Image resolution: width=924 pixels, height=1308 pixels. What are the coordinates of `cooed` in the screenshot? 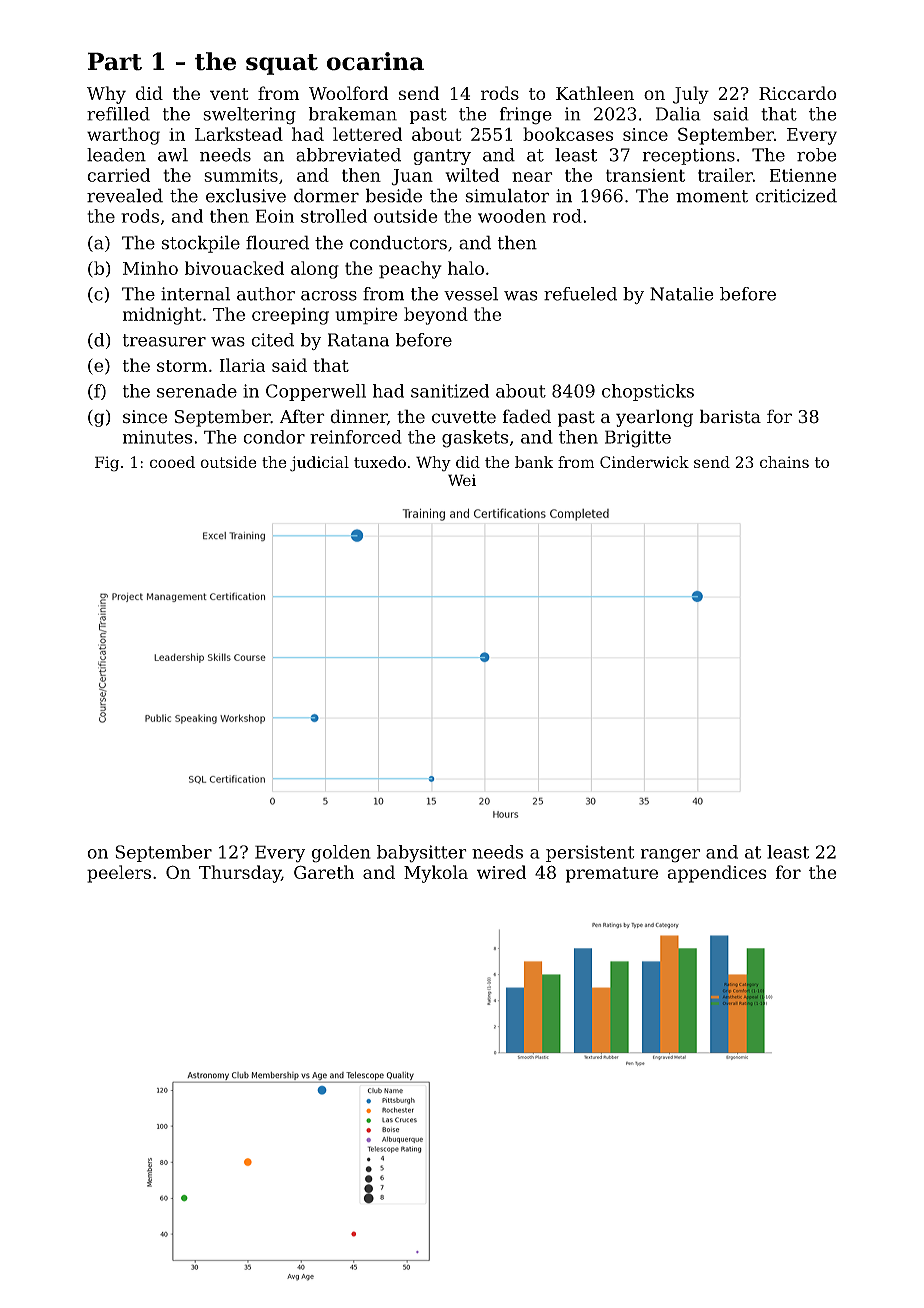 It's located at (172, 462).
